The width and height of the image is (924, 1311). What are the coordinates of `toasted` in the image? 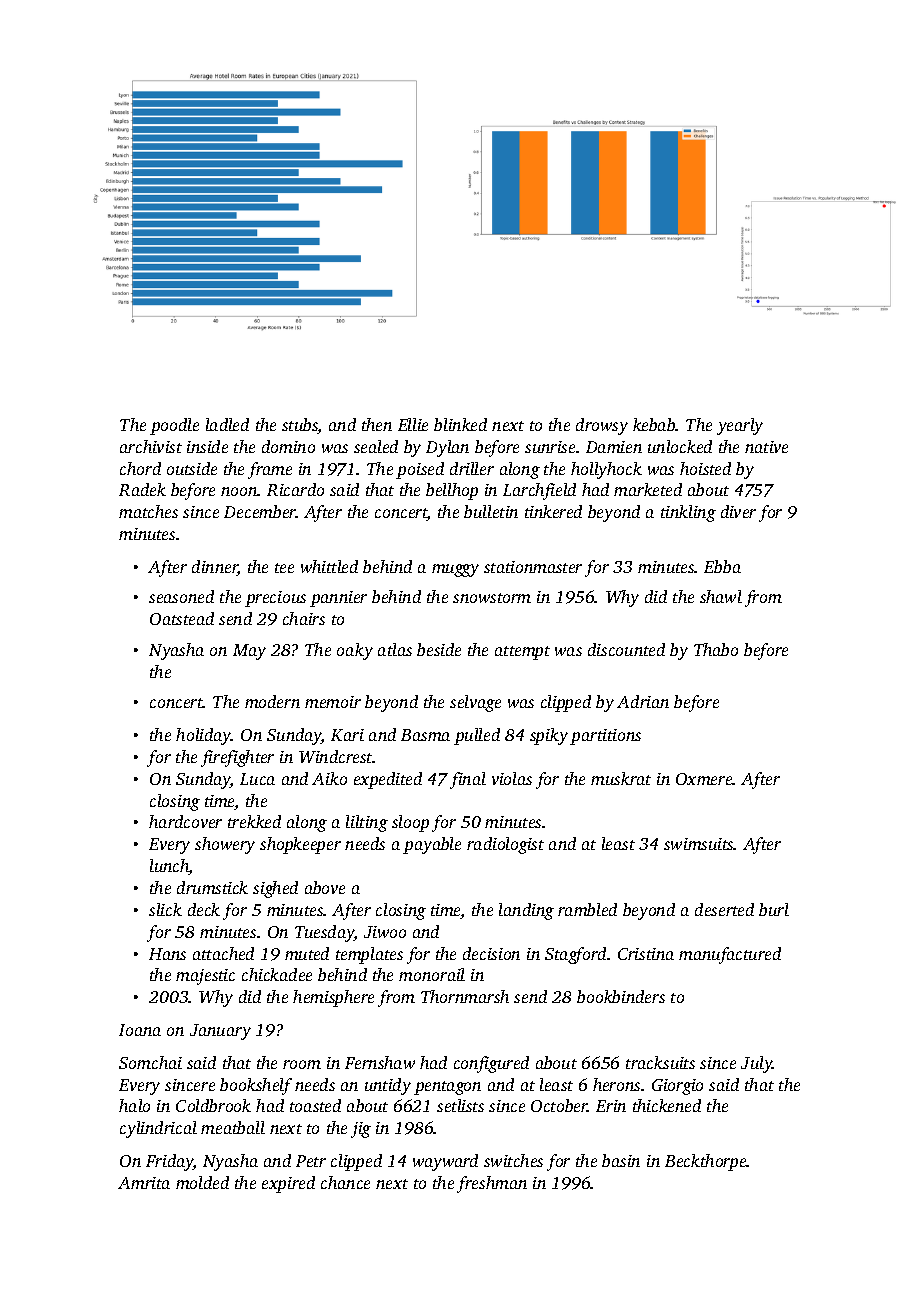 It's located at (315, 1105).
